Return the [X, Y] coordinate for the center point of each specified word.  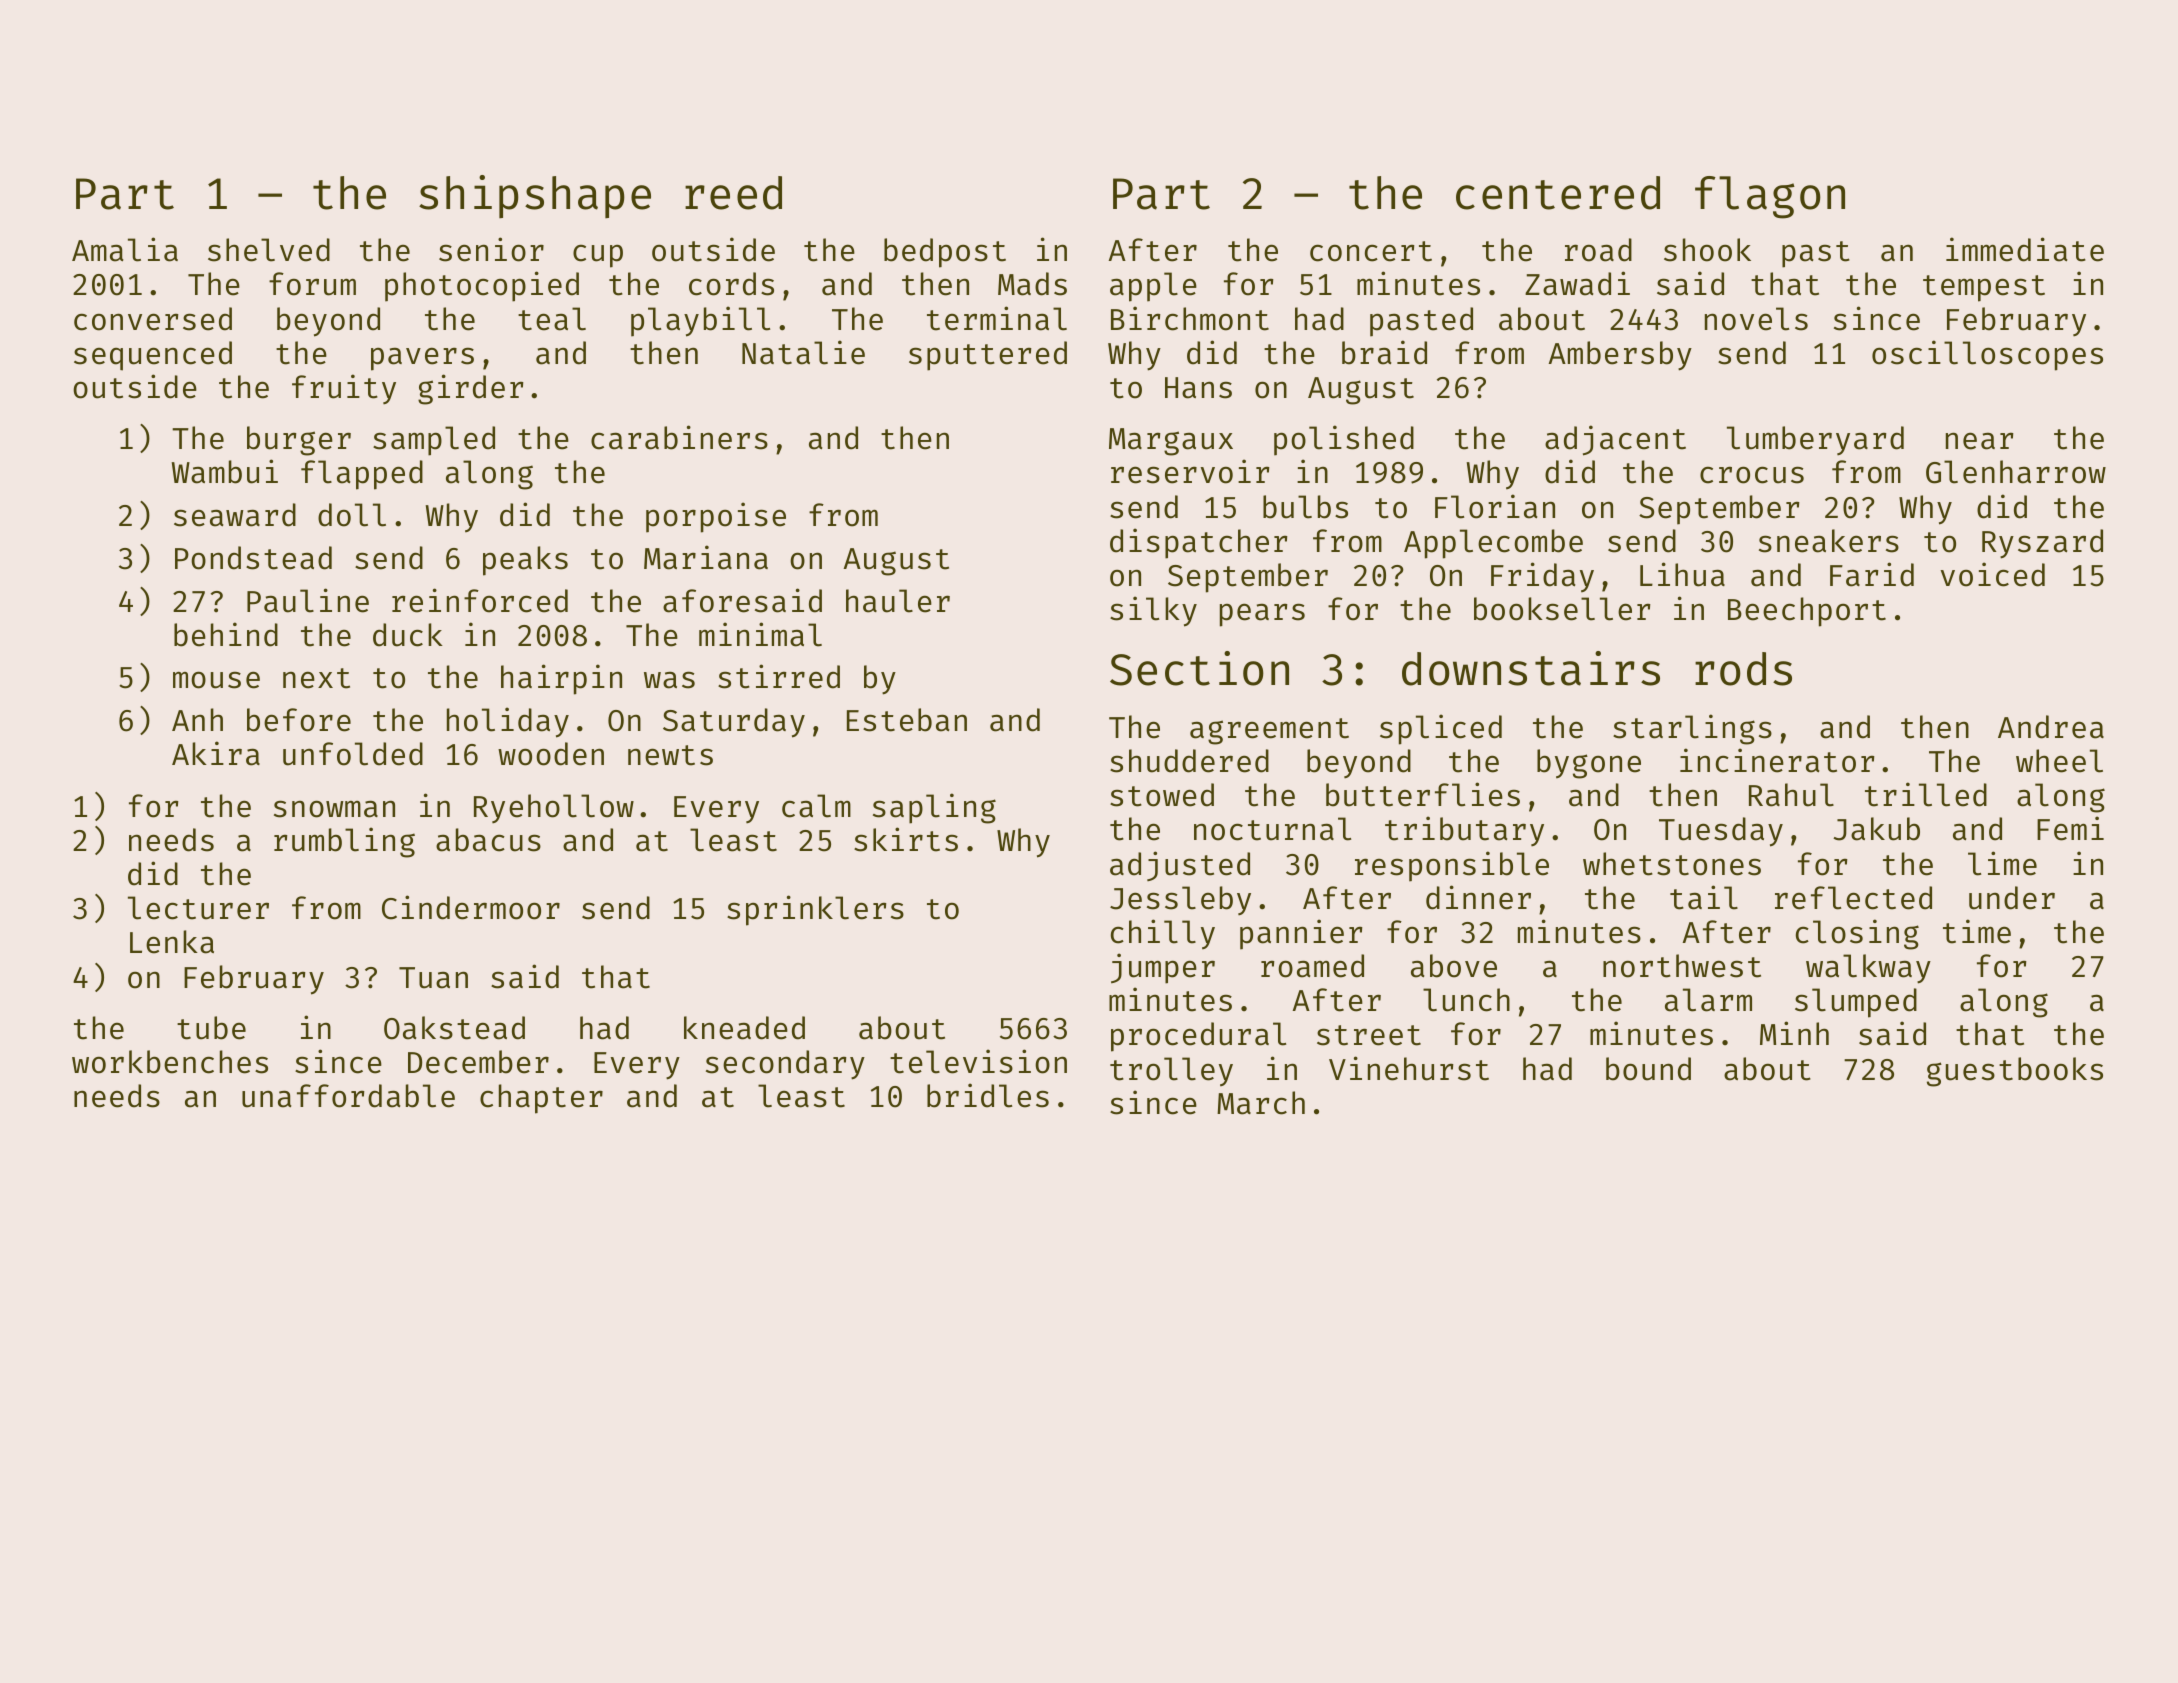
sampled [434, 441]
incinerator [1777, 760]
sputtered [988, 356]
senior [491, 249]
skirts [906, 839]
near [1979, 441]
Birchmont [1190, 318]
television [978, 1061]
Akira [216, 753]
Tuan [433, 978]
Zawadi [1577, 283]
